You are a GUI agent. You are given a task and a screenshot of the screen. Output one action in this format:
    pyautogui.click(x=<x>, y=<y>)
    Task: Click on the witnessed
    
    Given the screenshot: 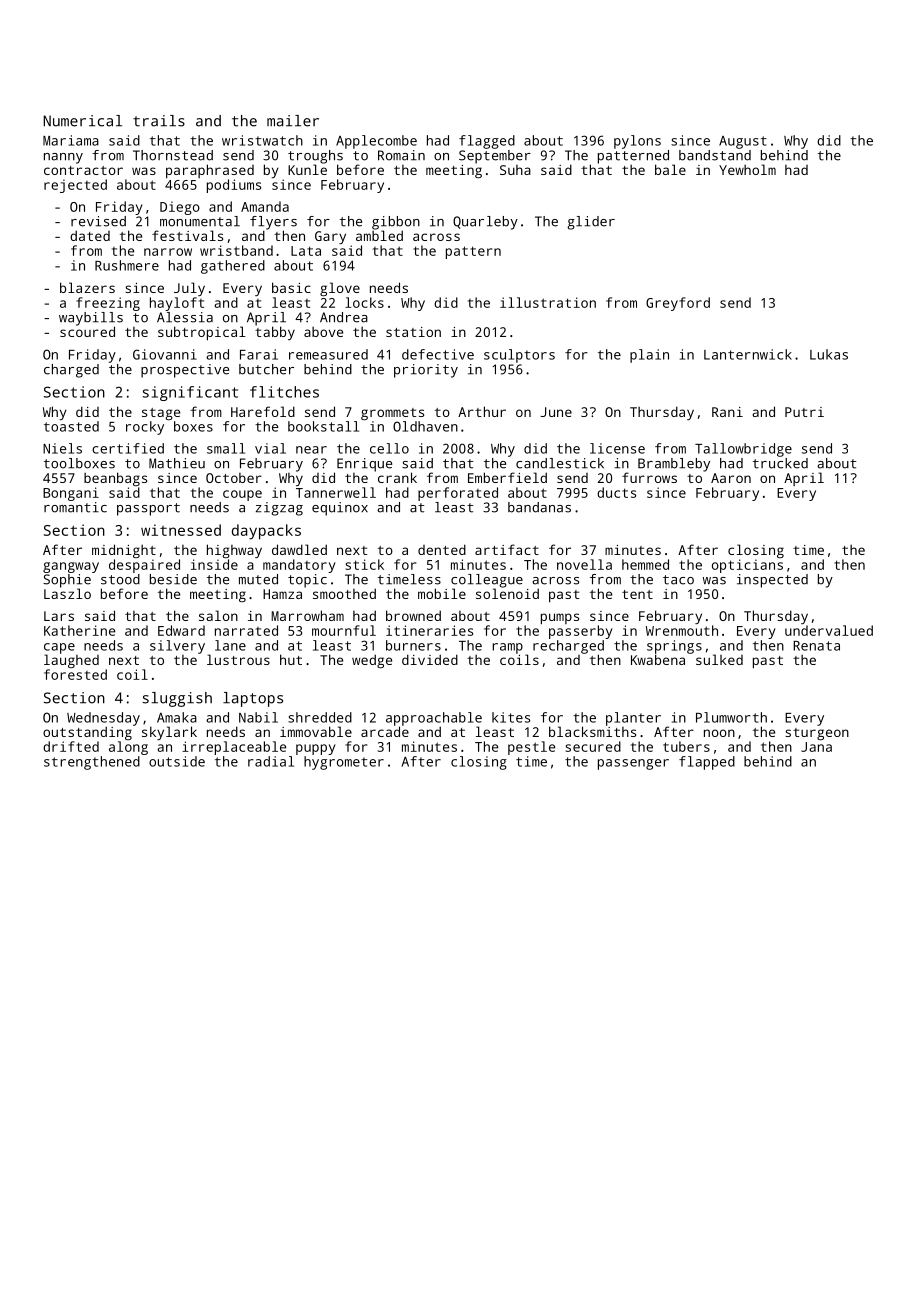 What is the action you would take?
    pyautogui.click(x=181, y=530)
